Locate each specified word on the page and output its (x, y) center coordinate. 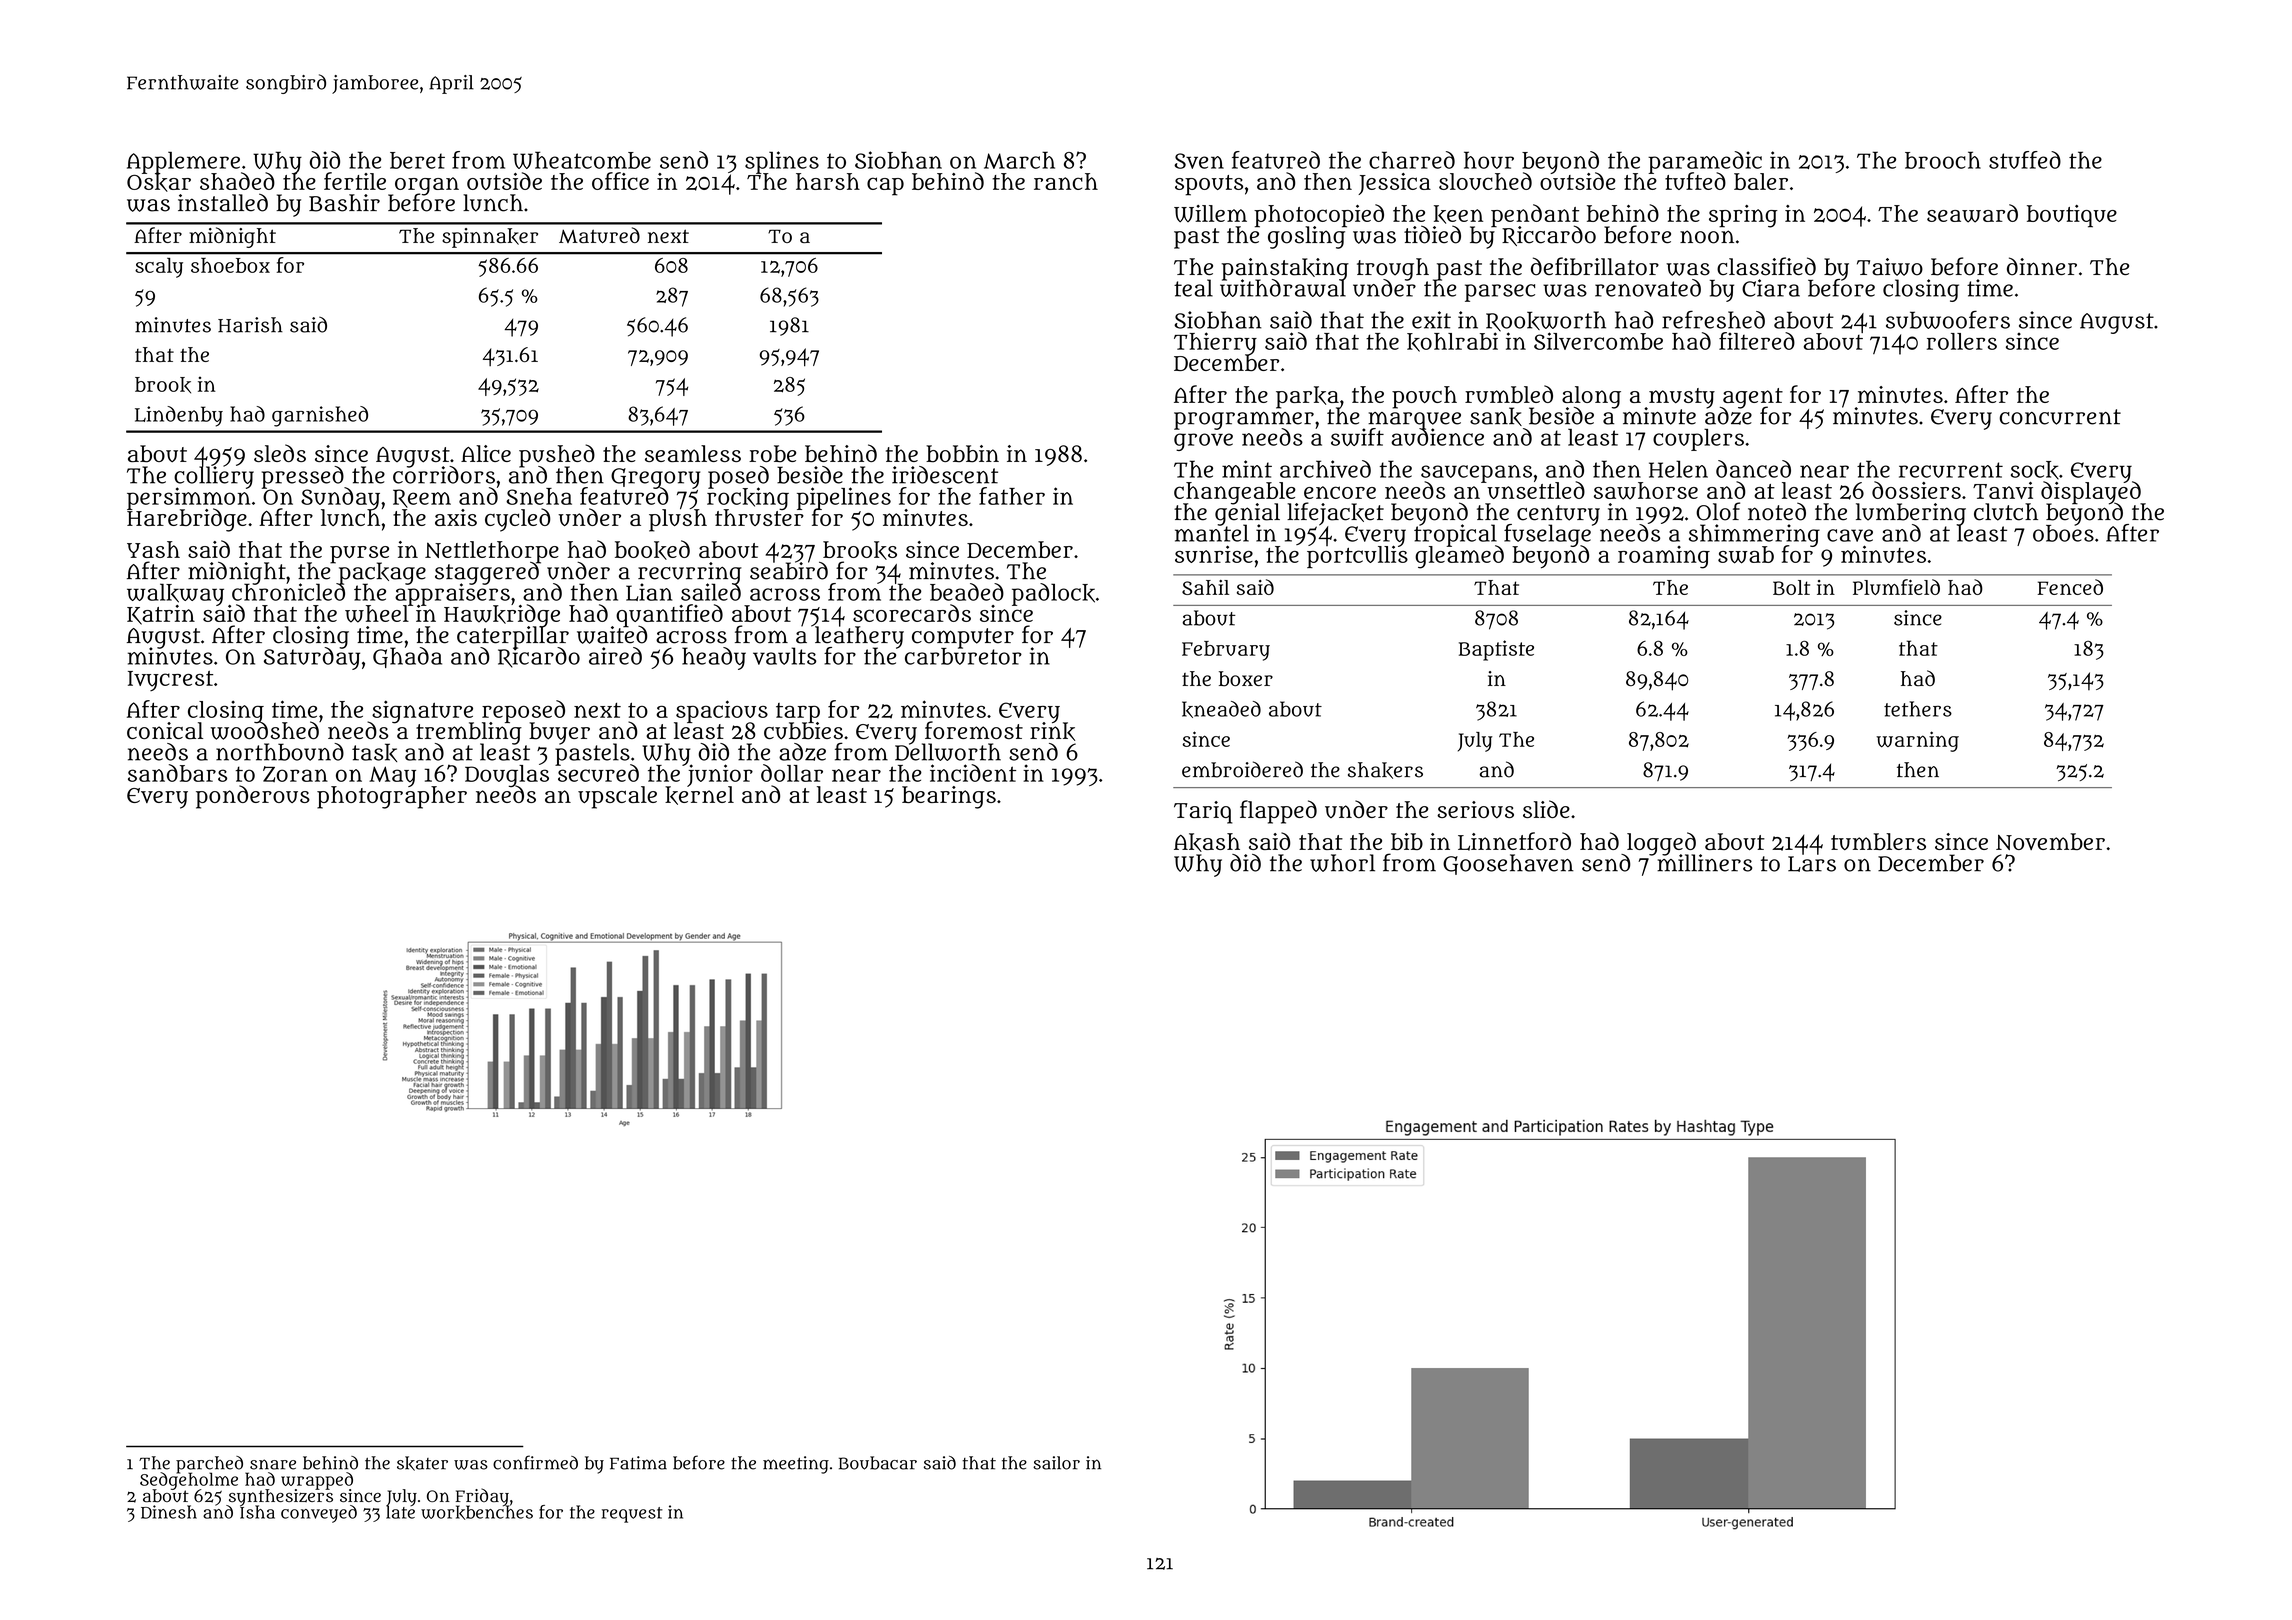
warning (1917, 741)
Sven (1199, 161)
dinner (2042, 266)
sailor (1056, 1463)
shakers (1385, 770)
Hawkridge (502, 616)
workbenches (477, 1513)
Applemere (183, 162)
